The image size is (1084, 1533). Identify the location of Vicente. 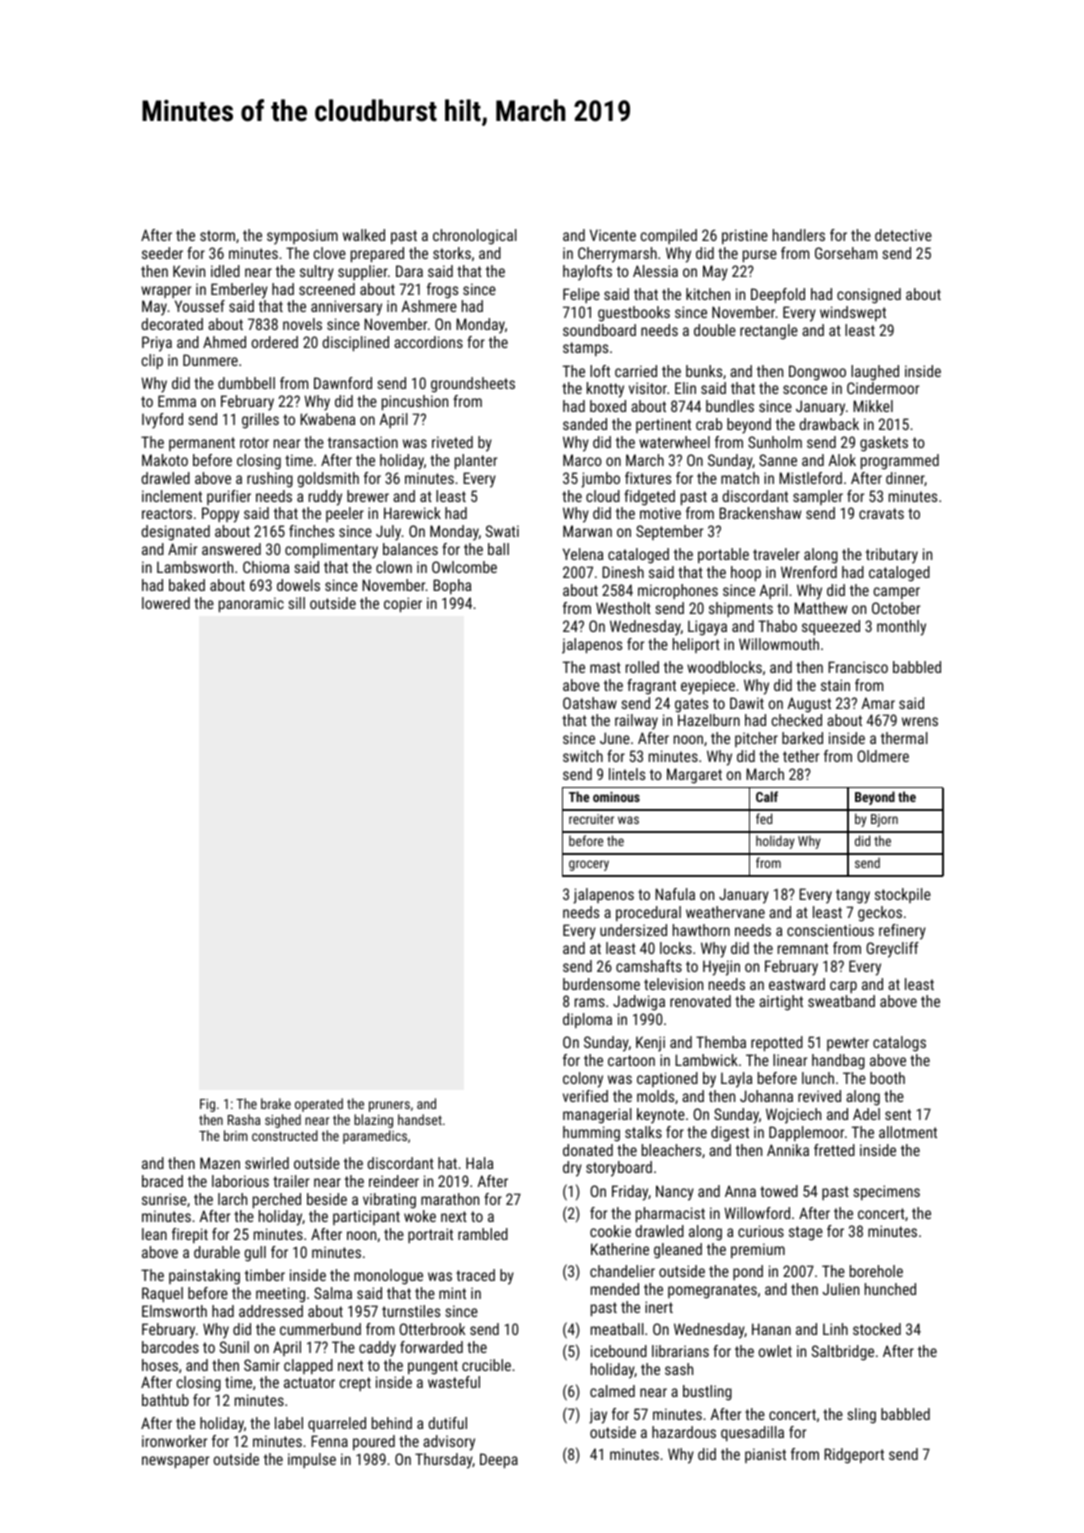
(613, 235).
